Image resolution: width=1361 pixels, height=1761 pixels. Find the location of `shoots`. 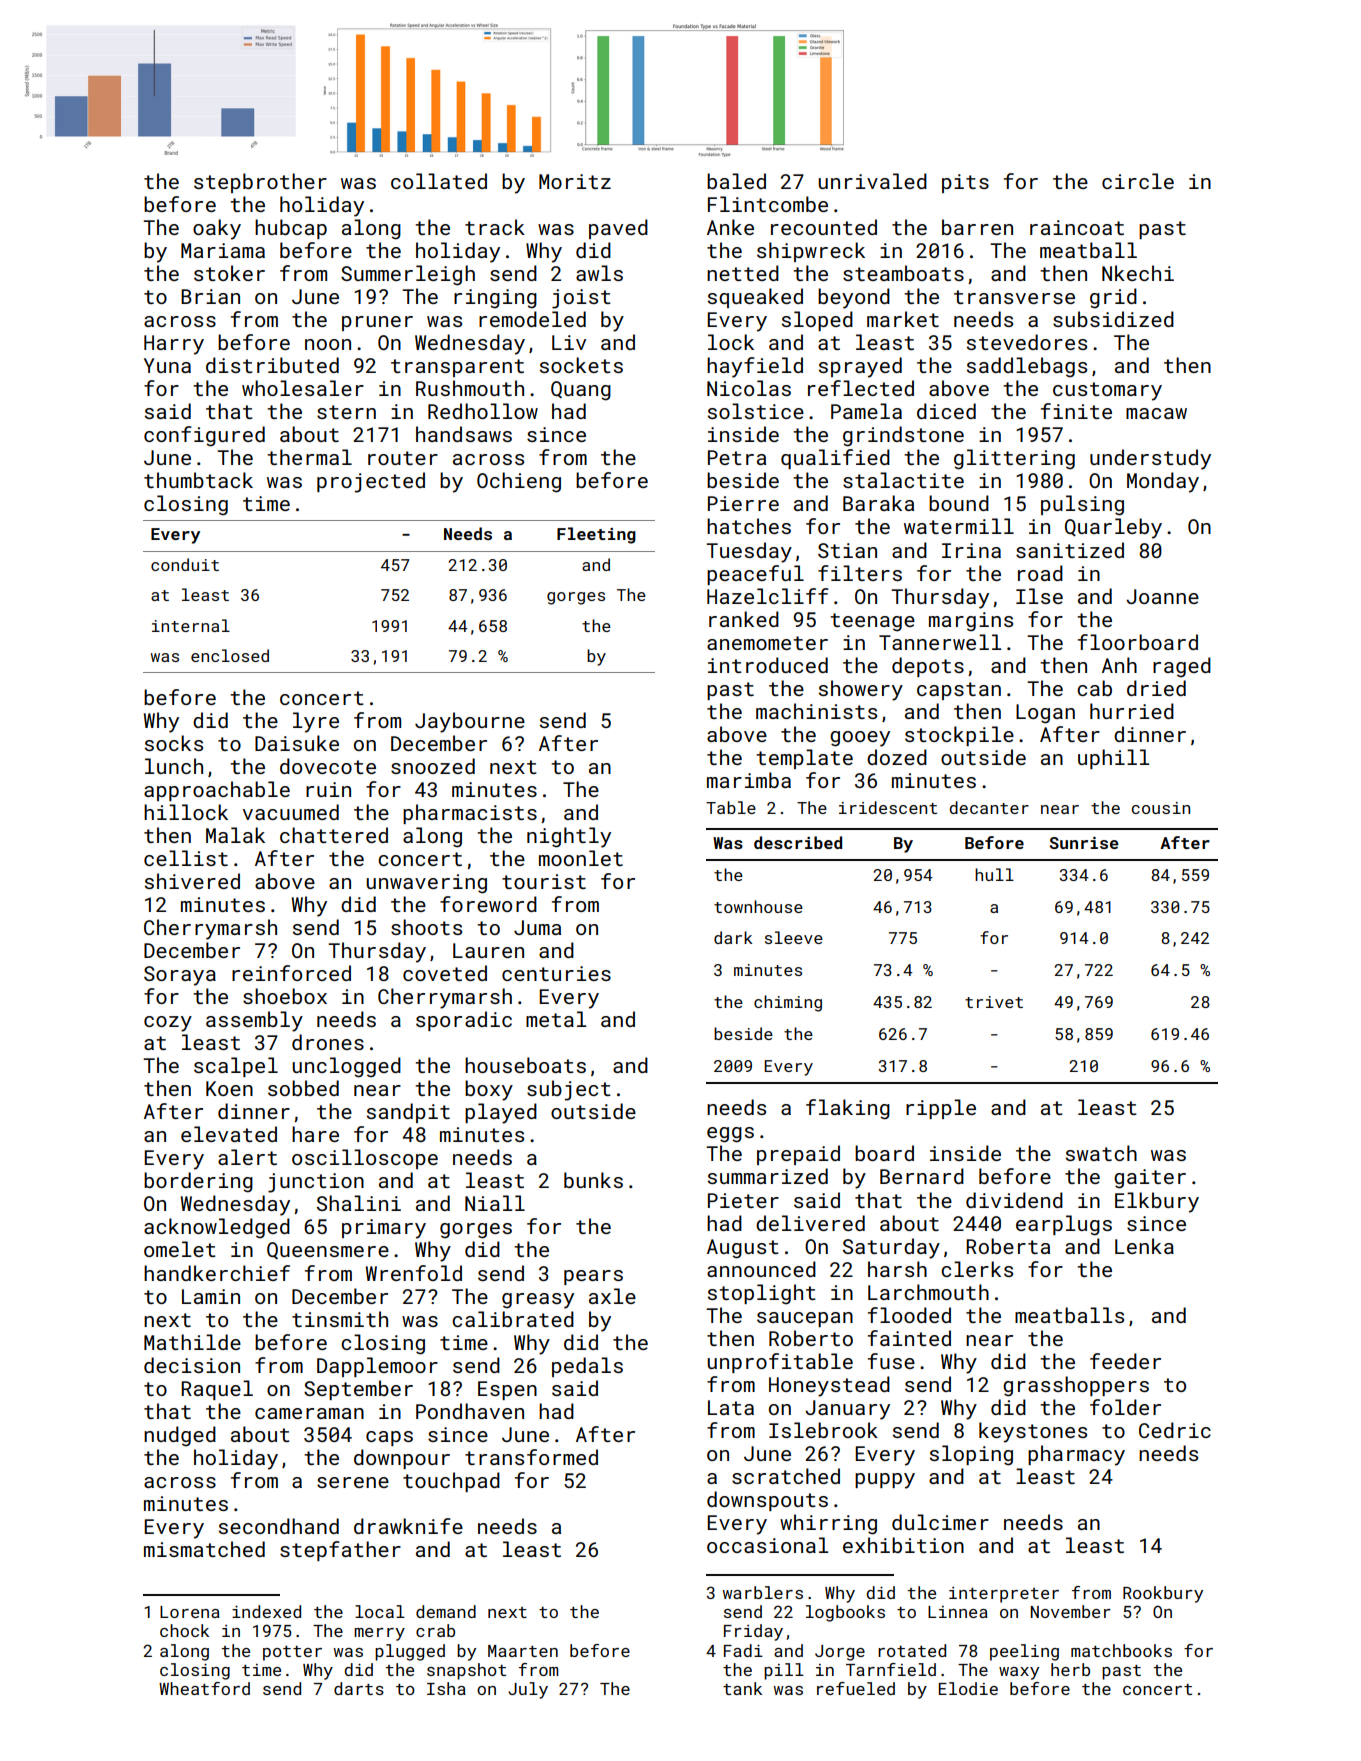

shoots is located at coordinates (426, 927).
